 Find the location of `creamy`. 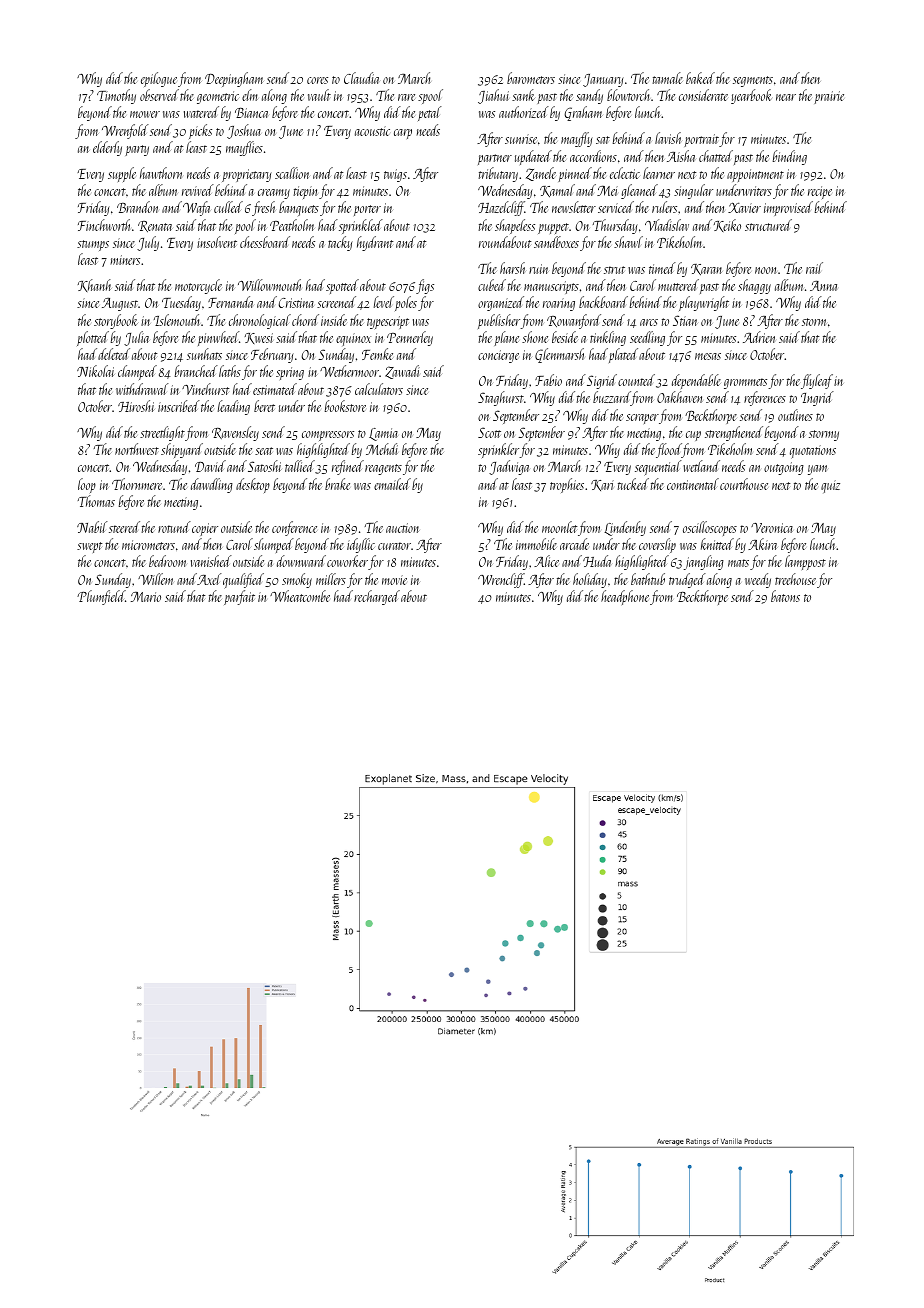

creamy is located at coordinates (274, 194).
